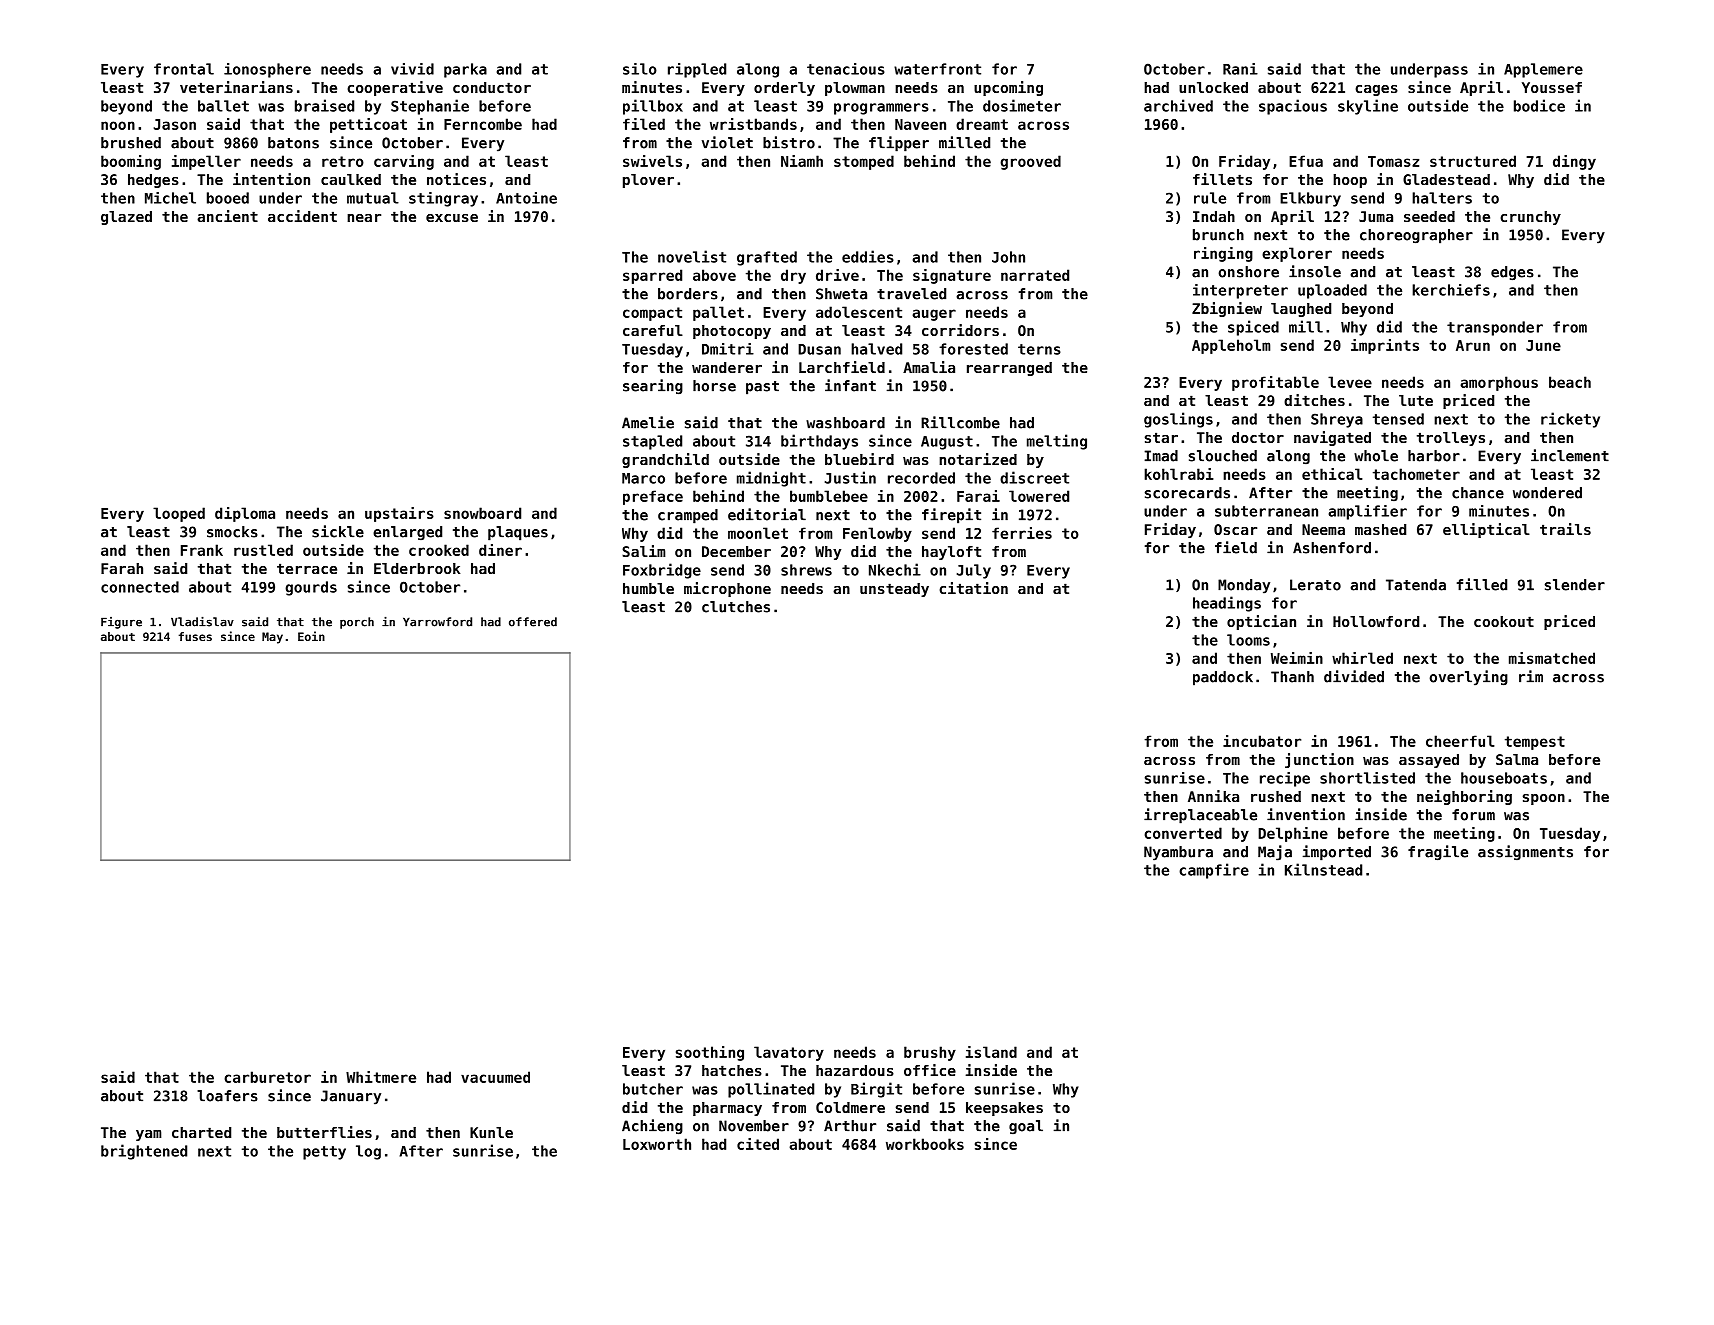 This document has width=1714, height=1325. Describe the element at coordinates (223, 106) in the document. I see `ballet` at that location.
